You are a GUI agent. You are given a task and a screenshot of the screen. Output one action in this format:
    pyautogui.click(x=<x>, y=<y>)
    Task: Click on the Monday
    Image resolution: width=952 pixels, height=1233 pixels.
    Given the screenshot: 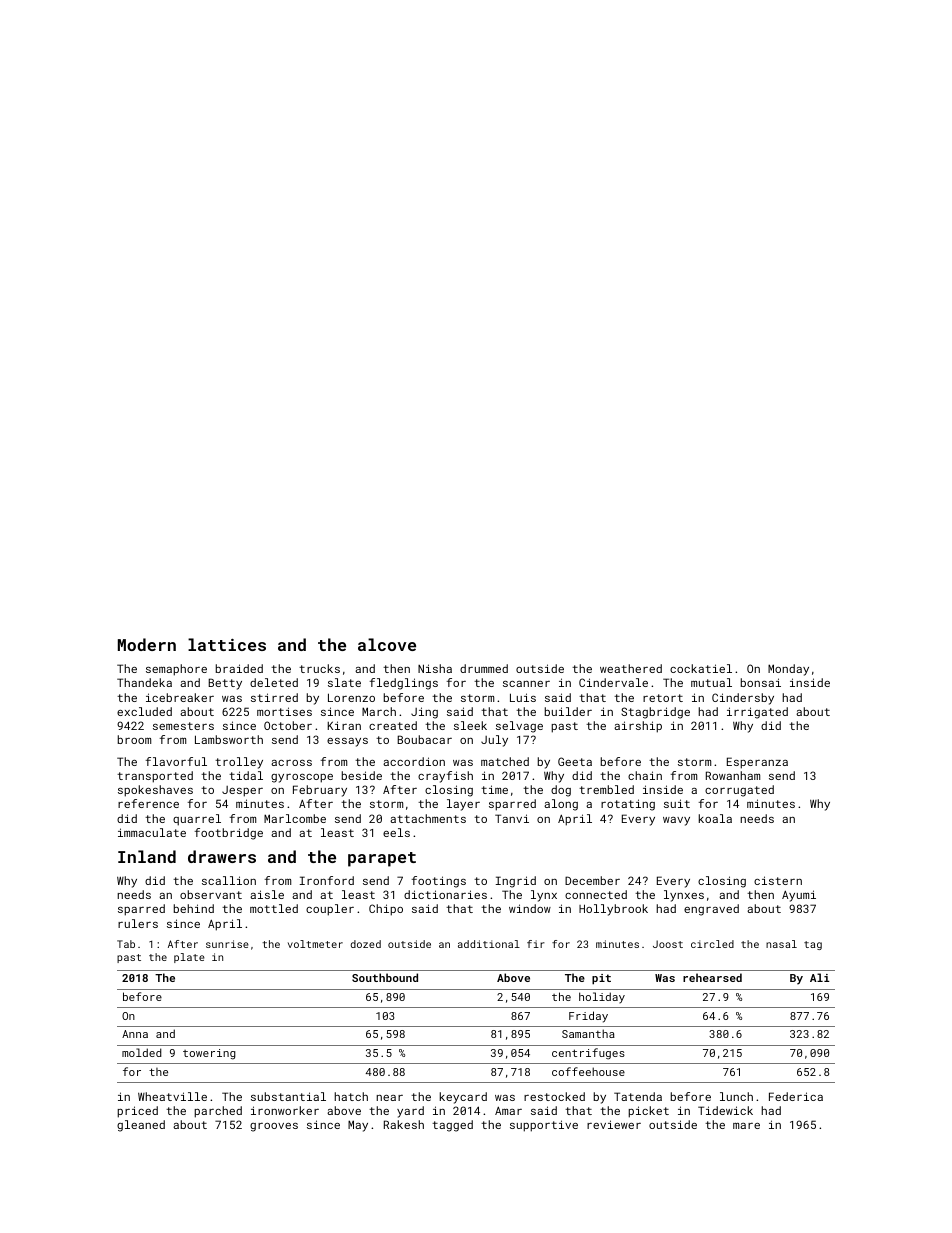 What is the action you would take?
    pyautogui.click(x=788, y=670)
